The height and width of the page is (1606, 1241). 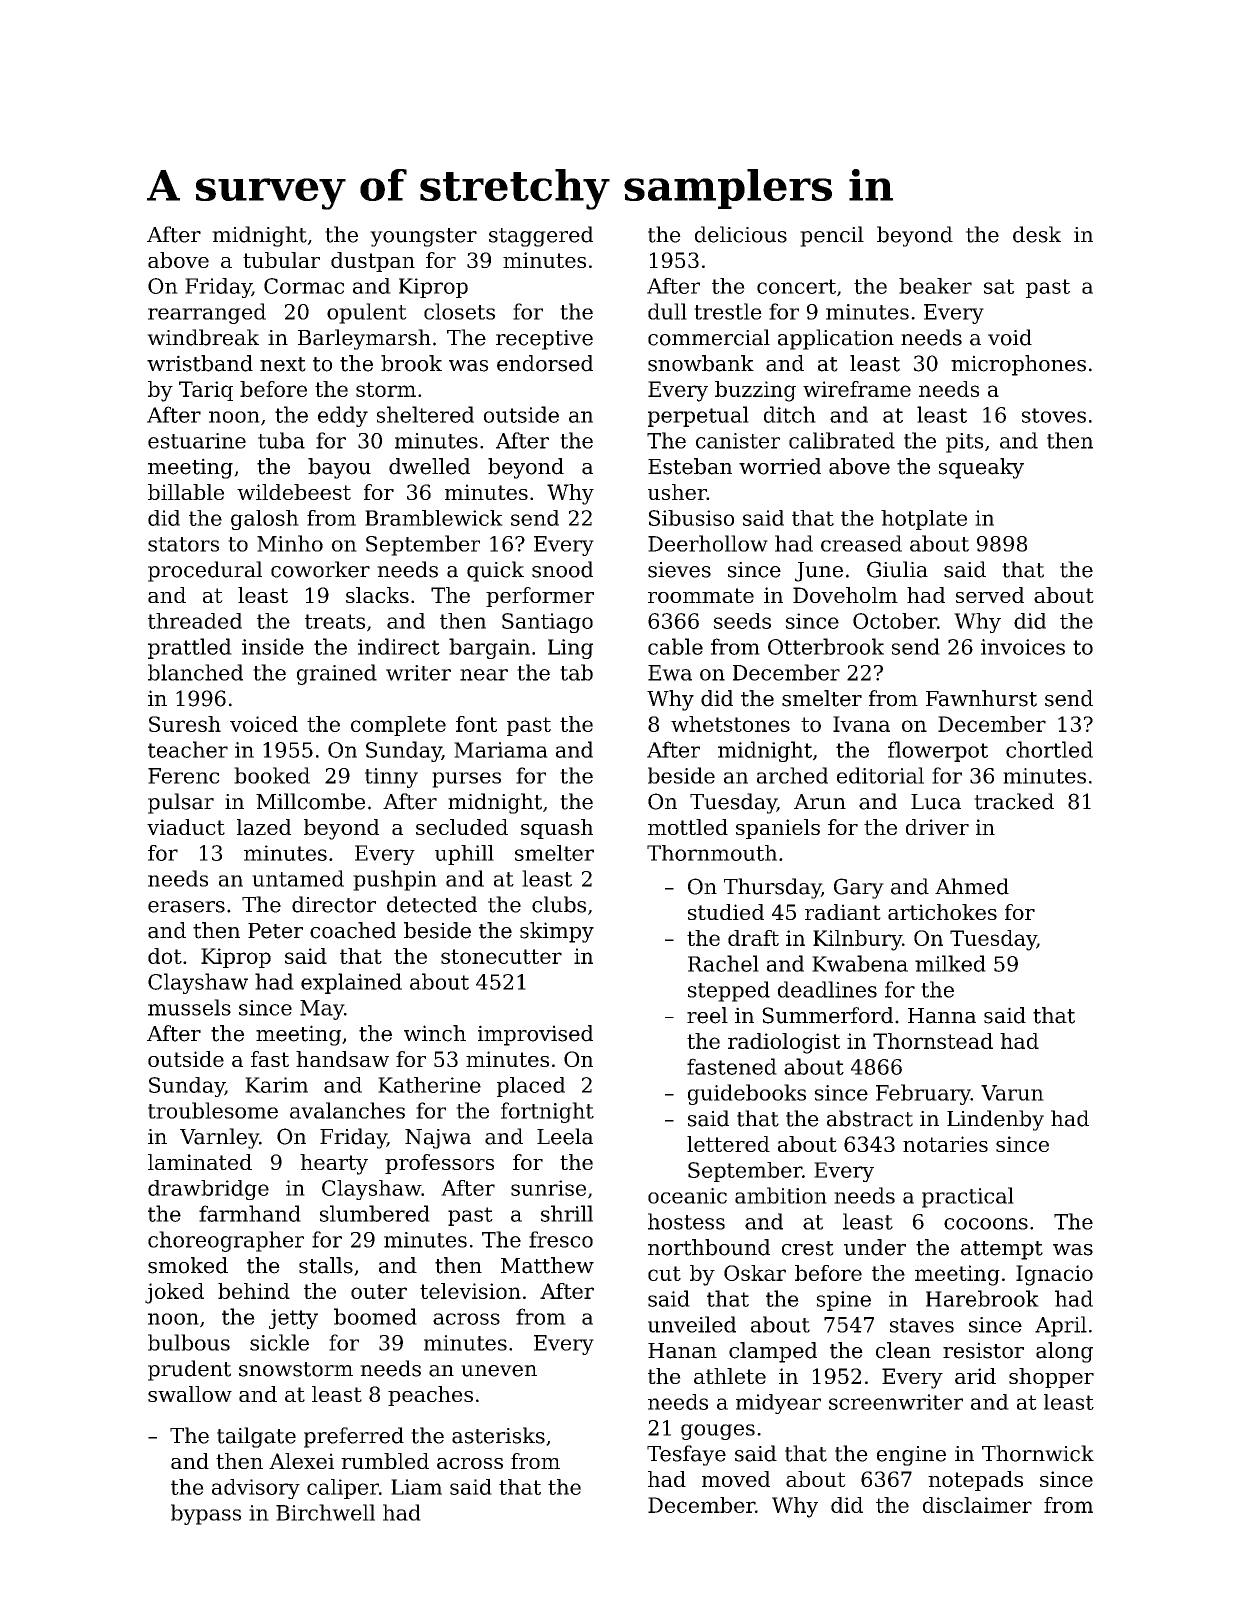 I want to click on inside, so click(x=273, y=646).
